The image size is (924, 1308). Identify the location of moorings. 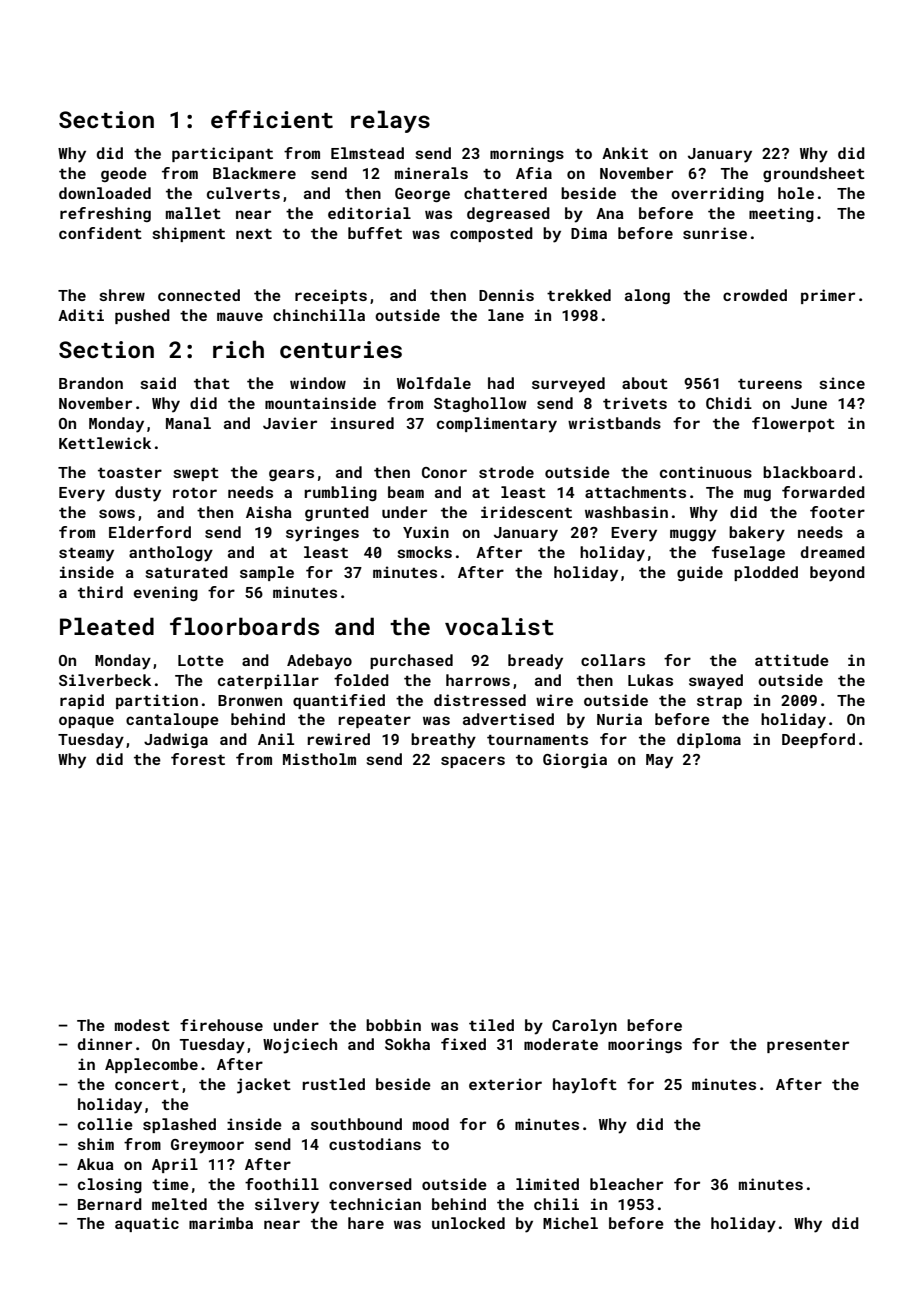
(645, 1045).
